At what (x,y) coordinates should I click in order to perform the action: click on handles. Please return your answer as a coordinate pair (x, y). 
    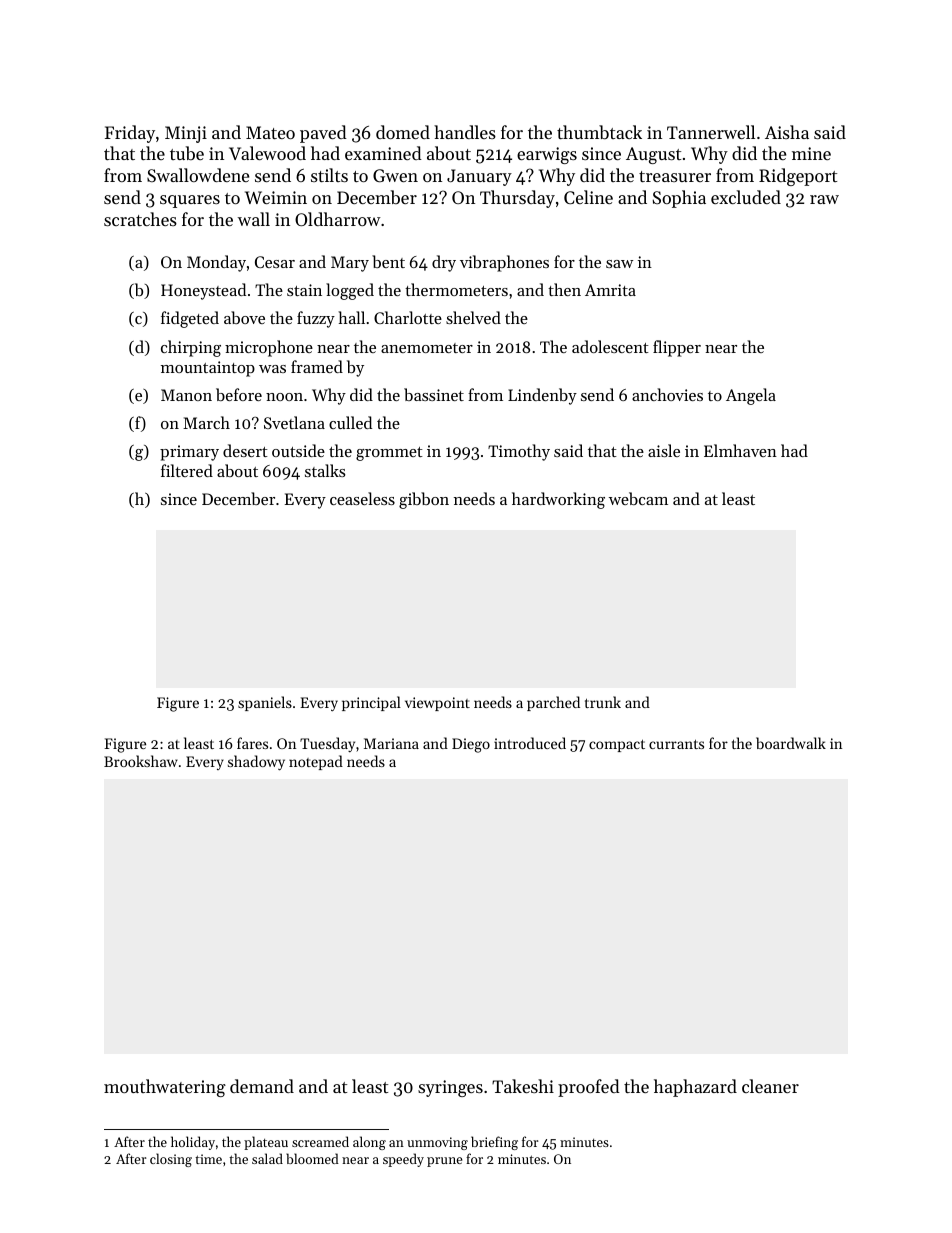
    Looking at the image, I should click on (465, 132).
